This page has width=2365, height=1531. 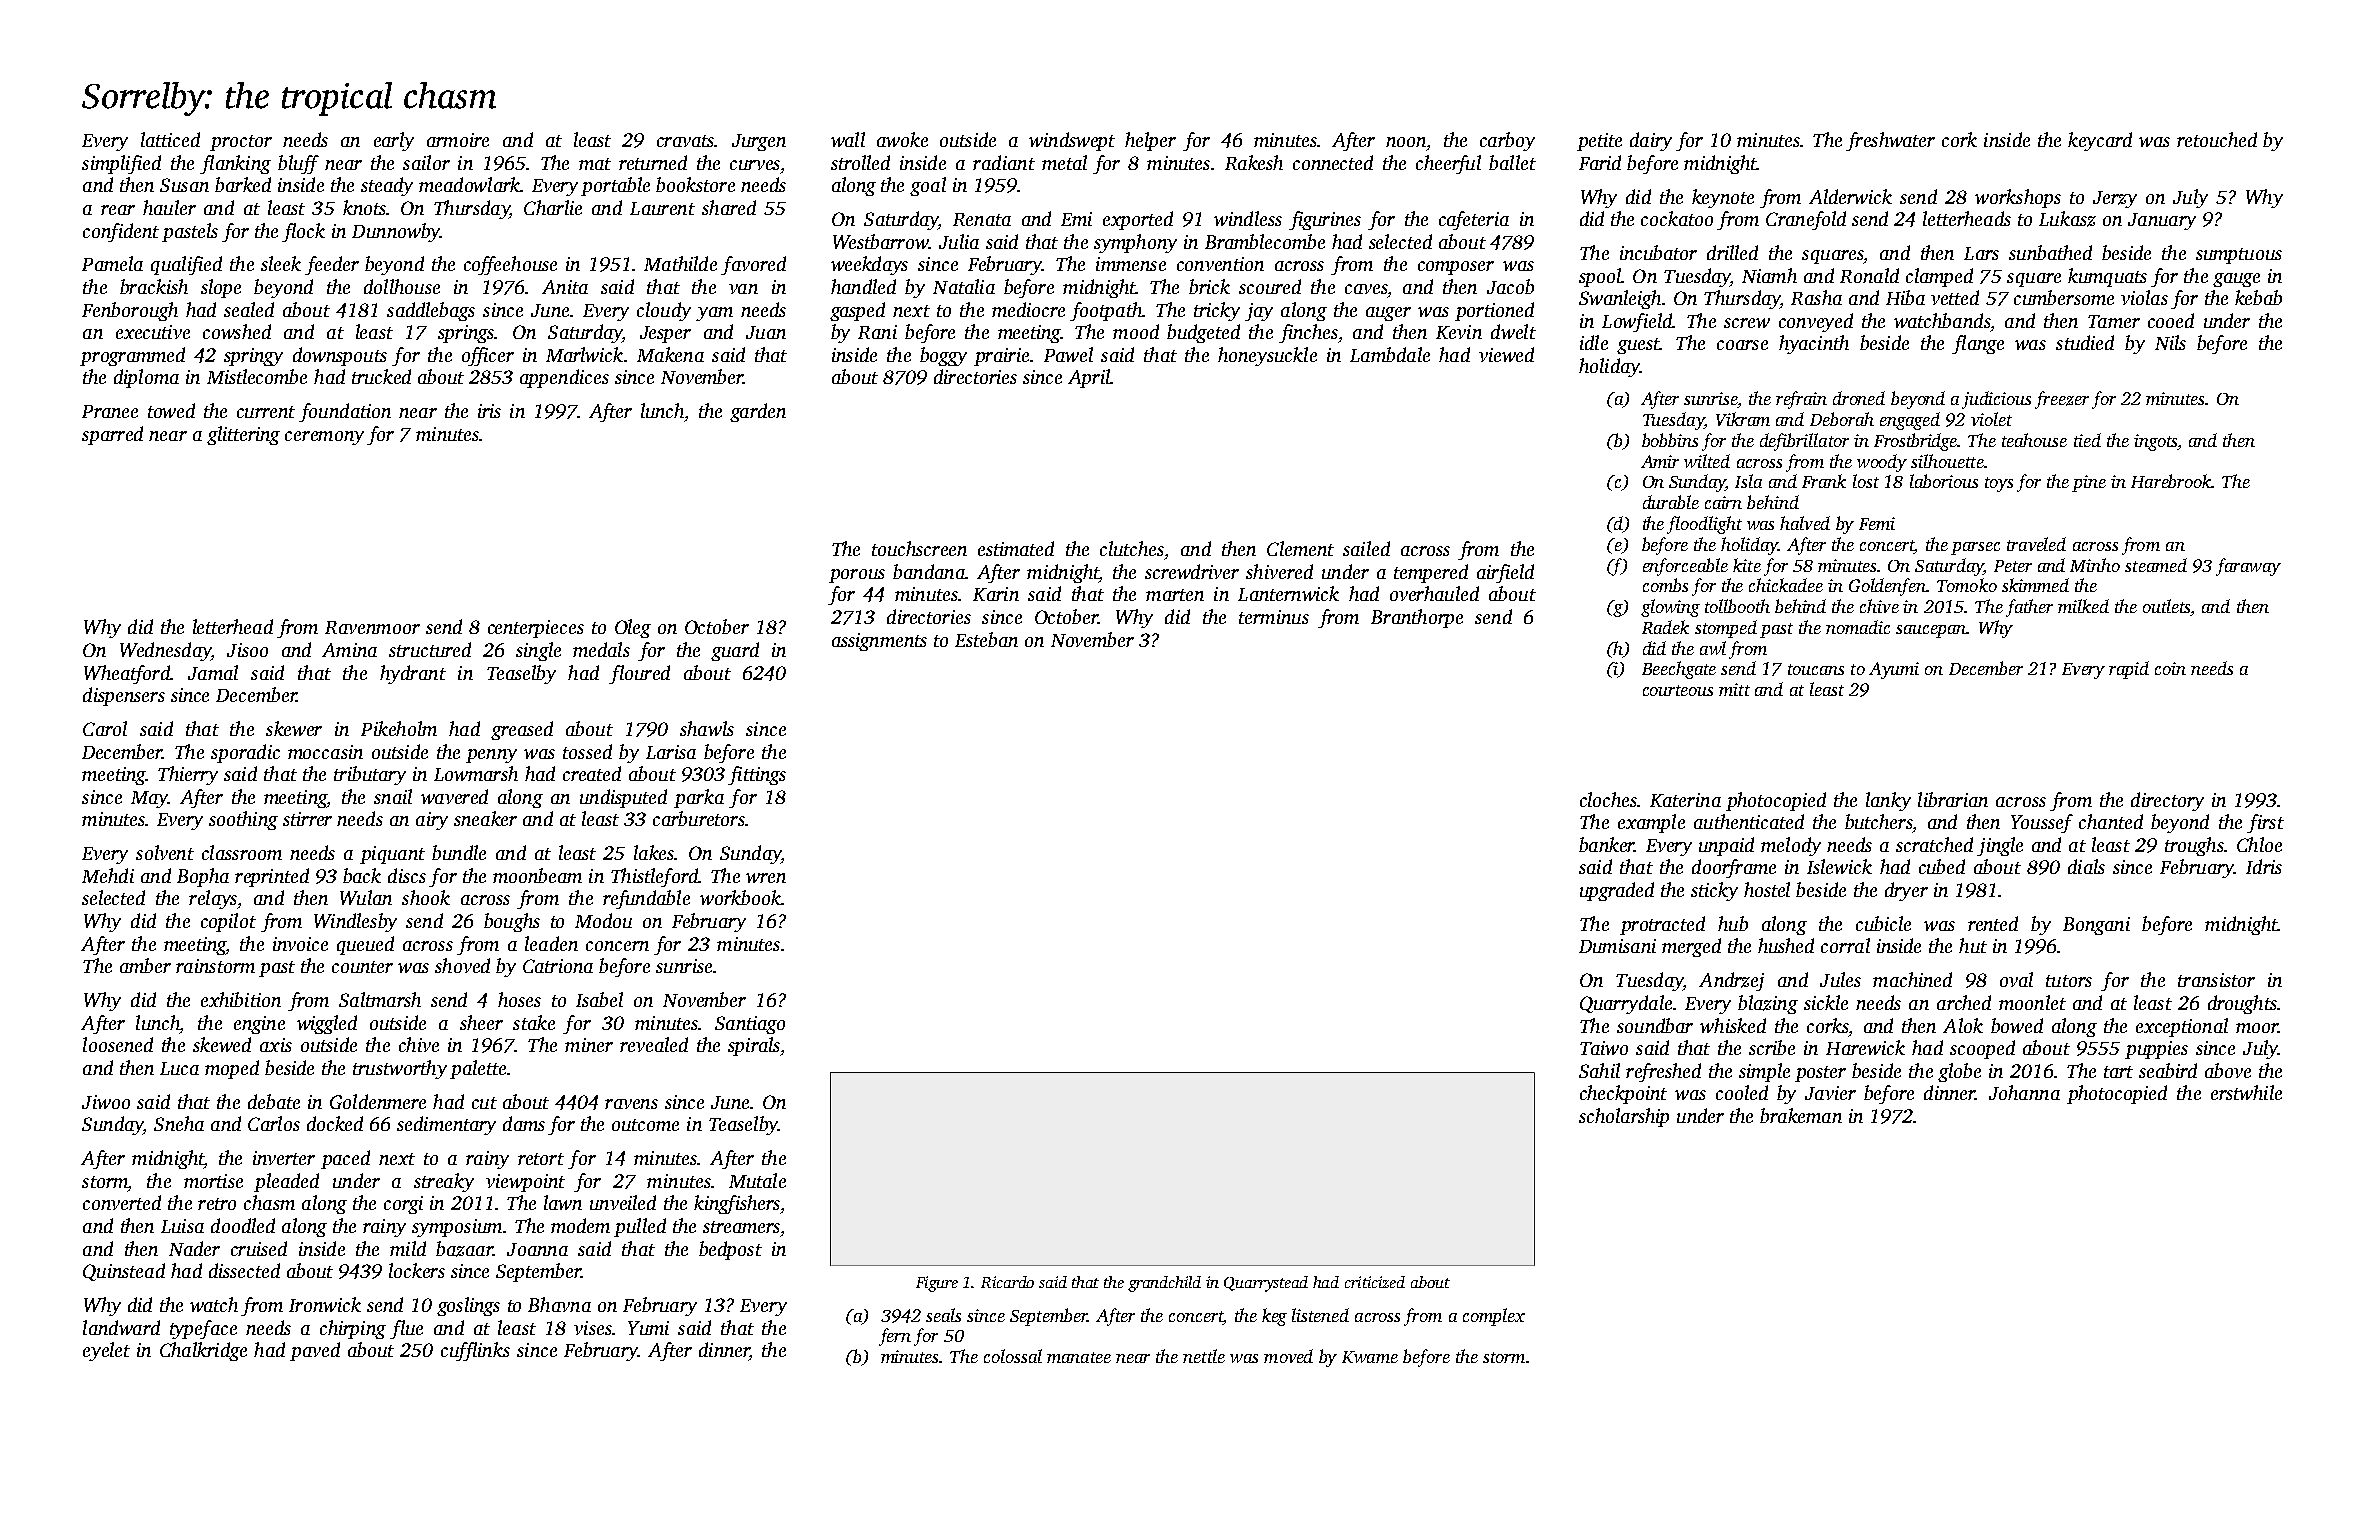 What do you see at coordinates (1747, 565) in the page?
I see `kite` at bounding box center [1747, 565].
